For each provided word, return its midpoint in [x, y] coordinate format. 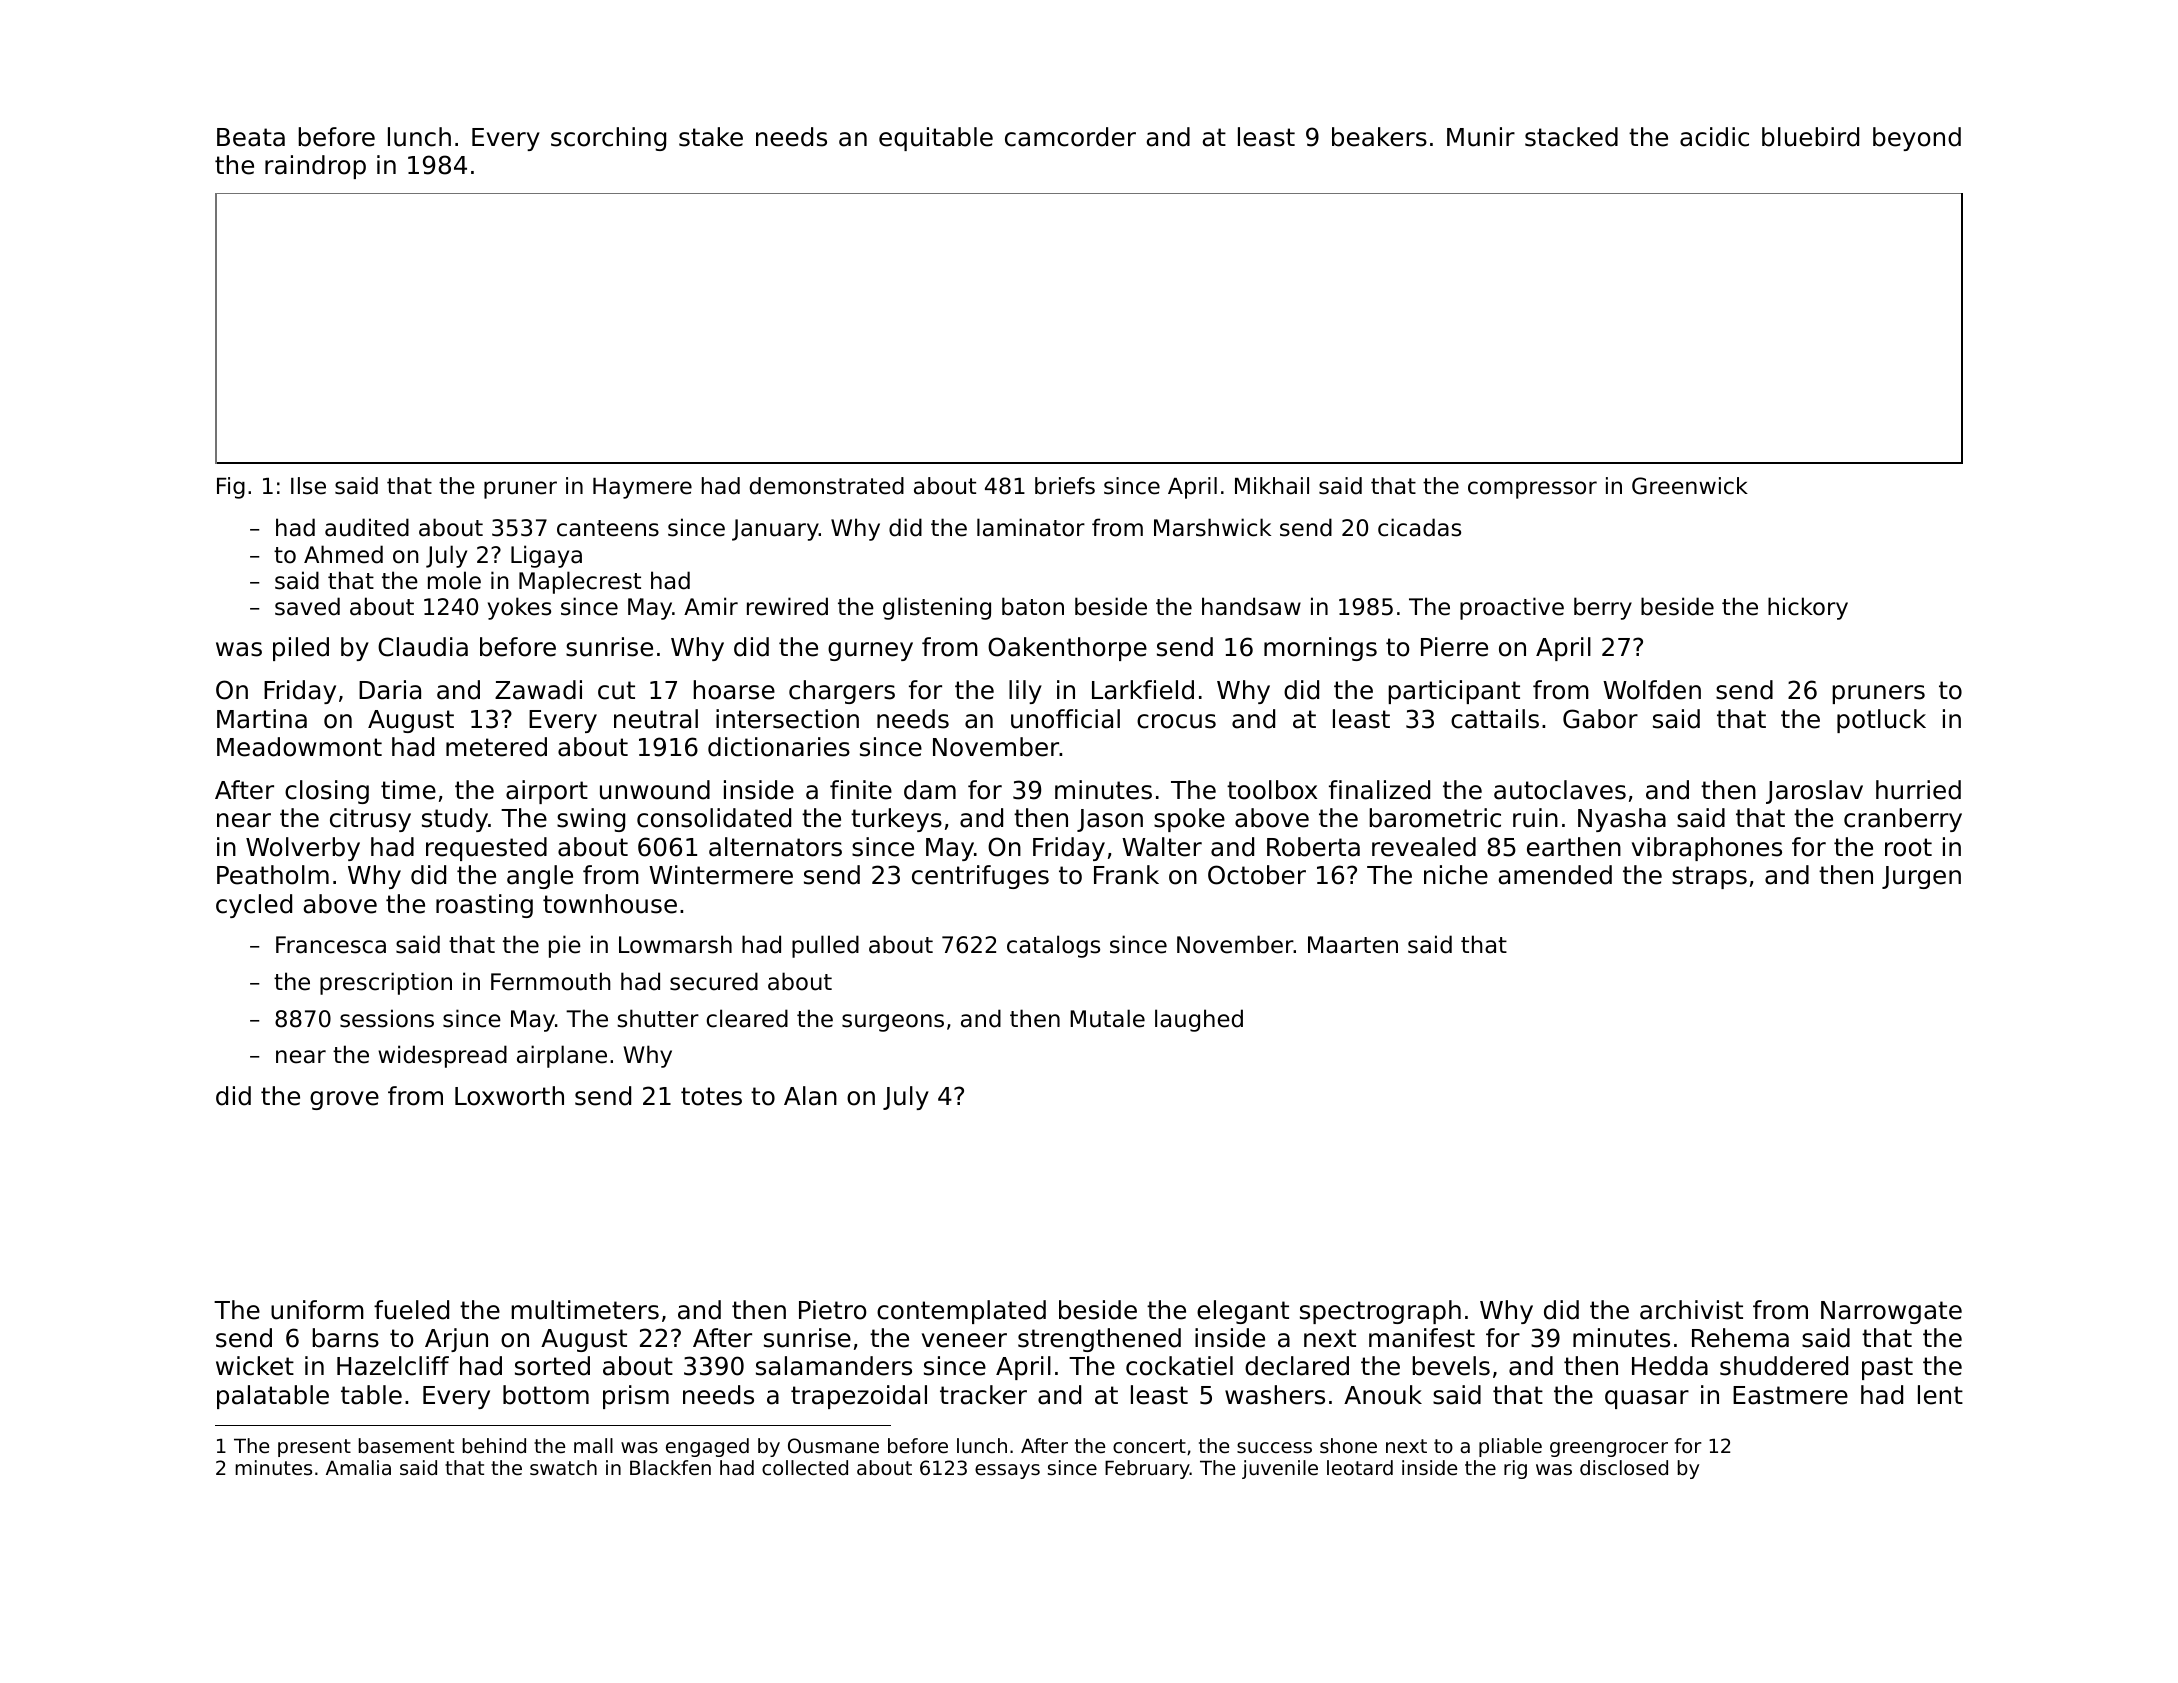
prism [636, 1397]
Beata [251, 137]
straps [1709, 877]
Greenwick [1690, 486]
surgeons [893, 1023]
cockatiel [1179, 1366]
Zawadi [538, 690]
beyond [1917, 139]
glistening [937, 608]
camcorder [1070, 137]
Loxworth [509, 1096]
